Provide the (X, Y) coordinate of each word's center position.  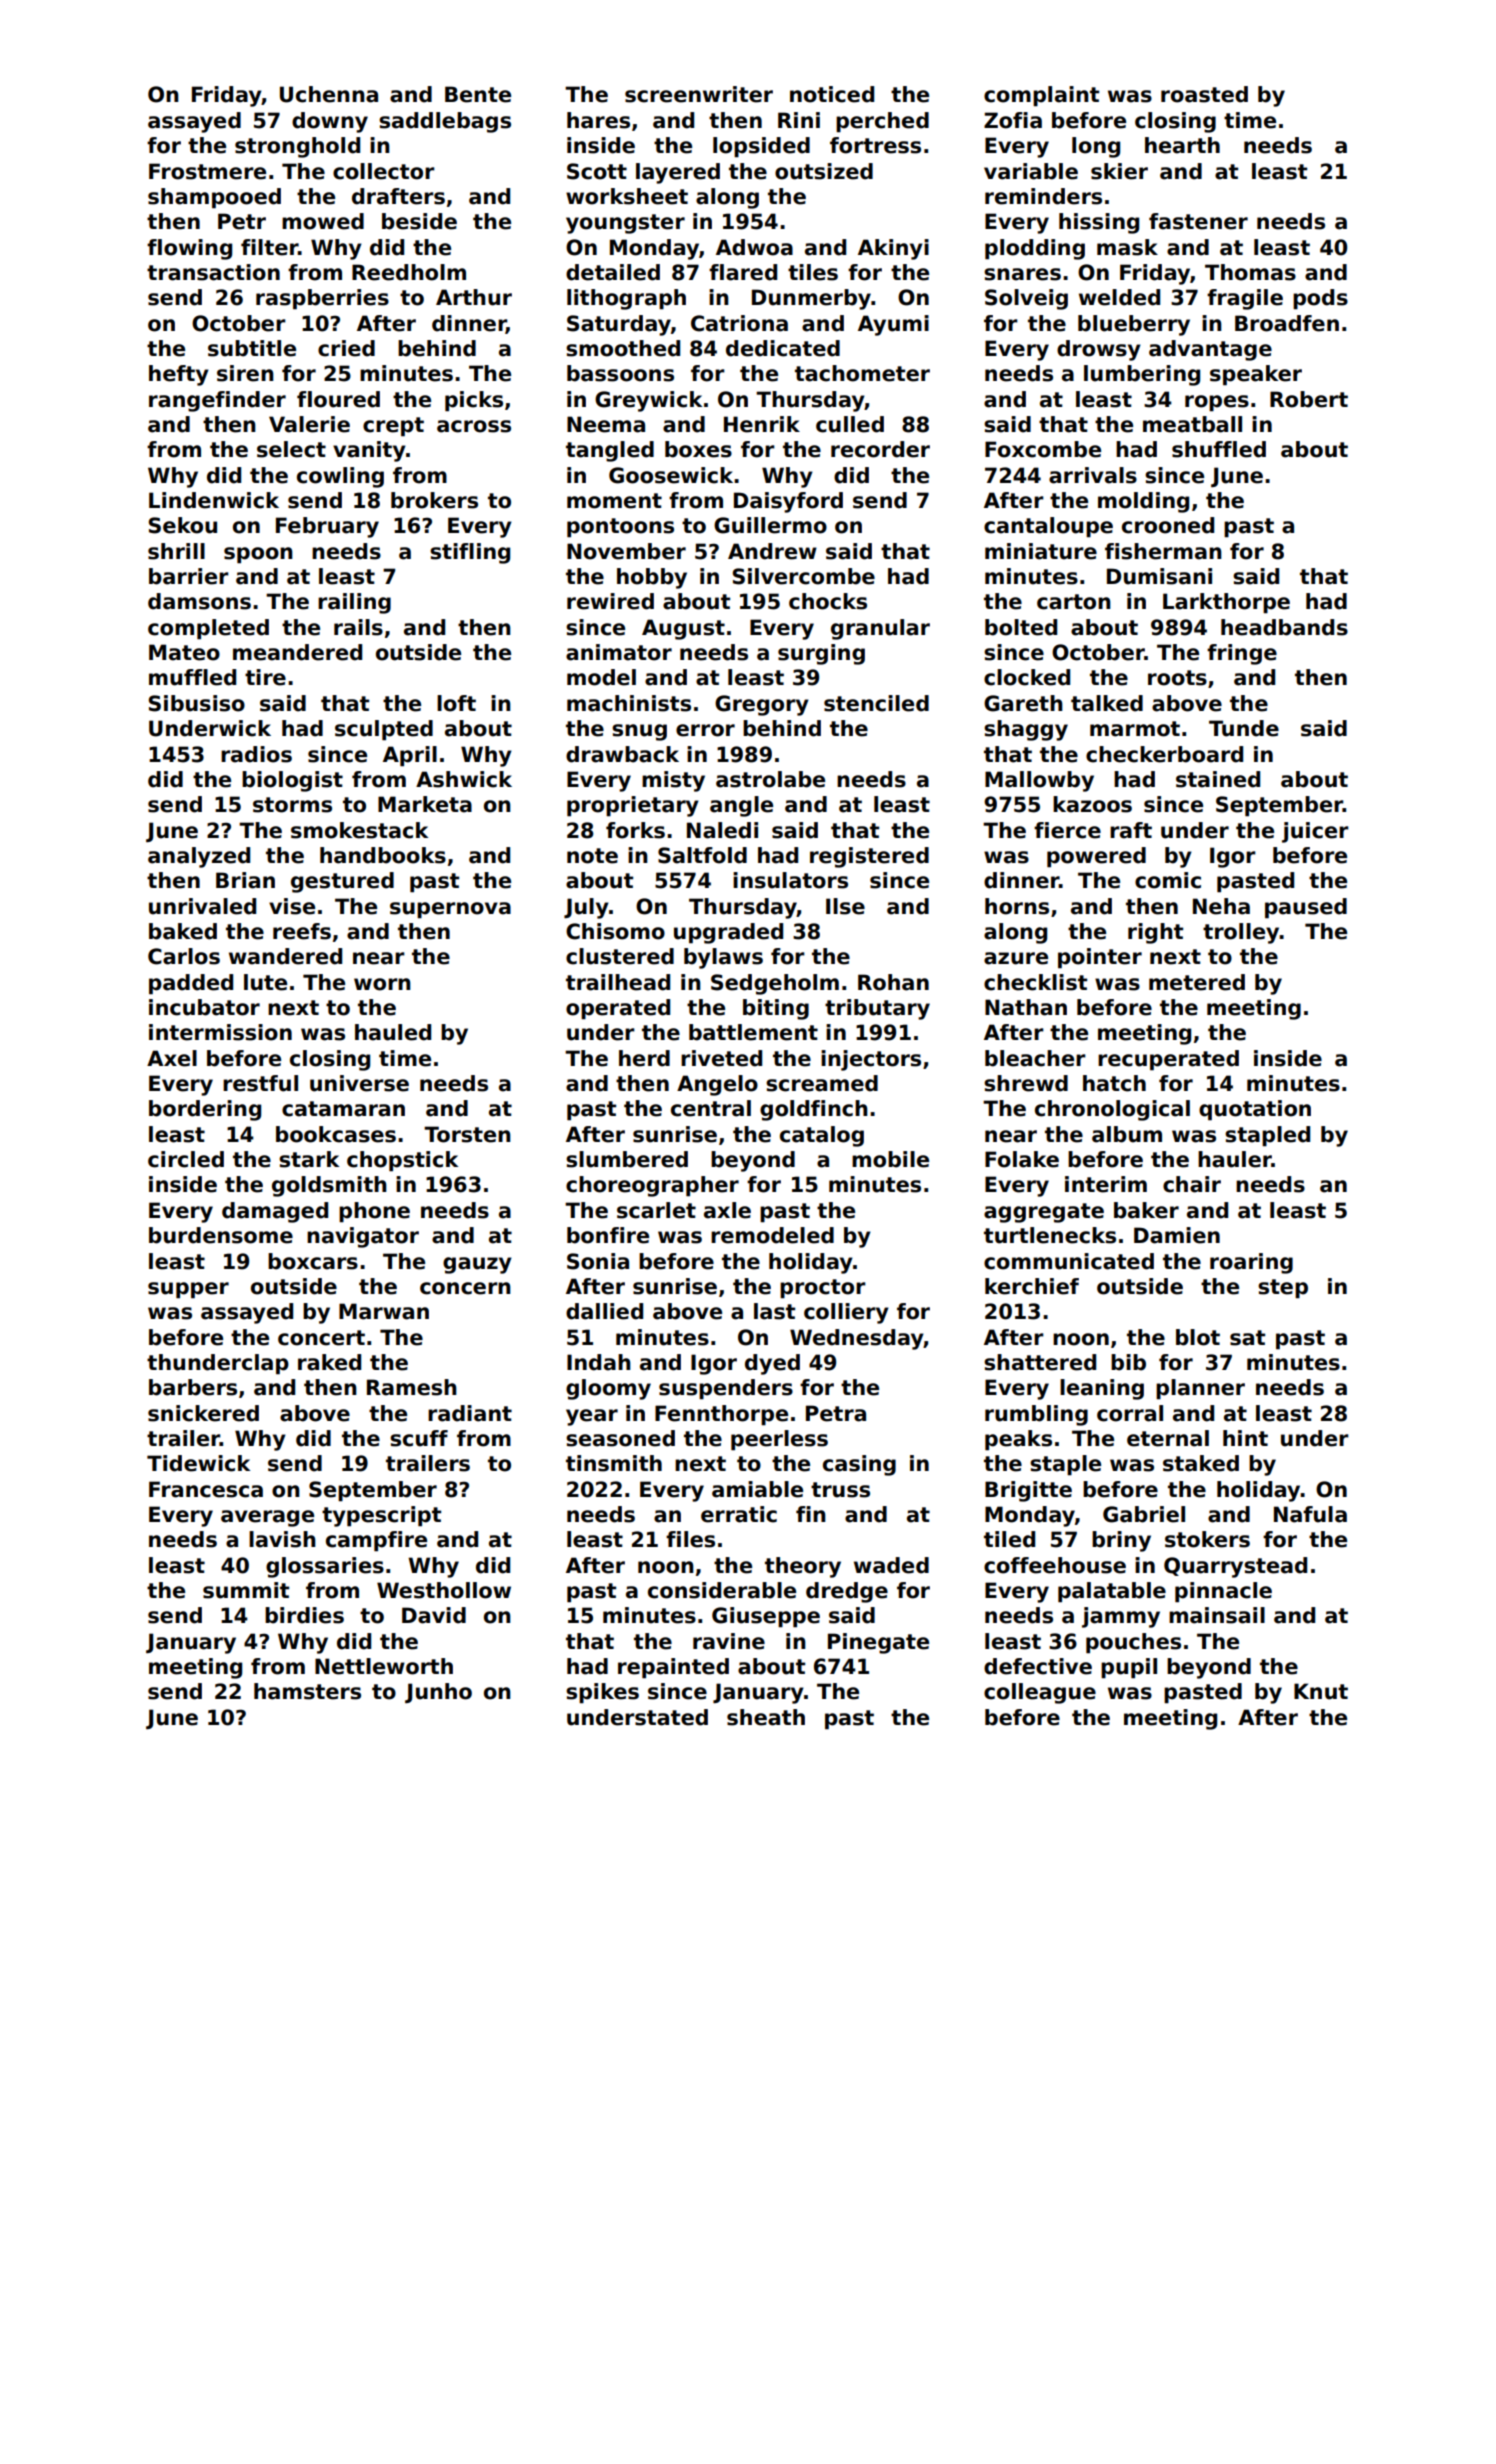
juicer (1315, 832)
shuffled (1219, 449)
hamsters (307, 1691)
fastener (1198, 221)
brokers (434, 500)
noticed (832, 94)
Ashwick (464, 779)
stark (309, 1159)
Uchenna (329, 94)
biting (776, 1009)
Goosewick (671, 475)
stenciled (876, 703)
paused (1306, 908)
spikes (602, 1693)
